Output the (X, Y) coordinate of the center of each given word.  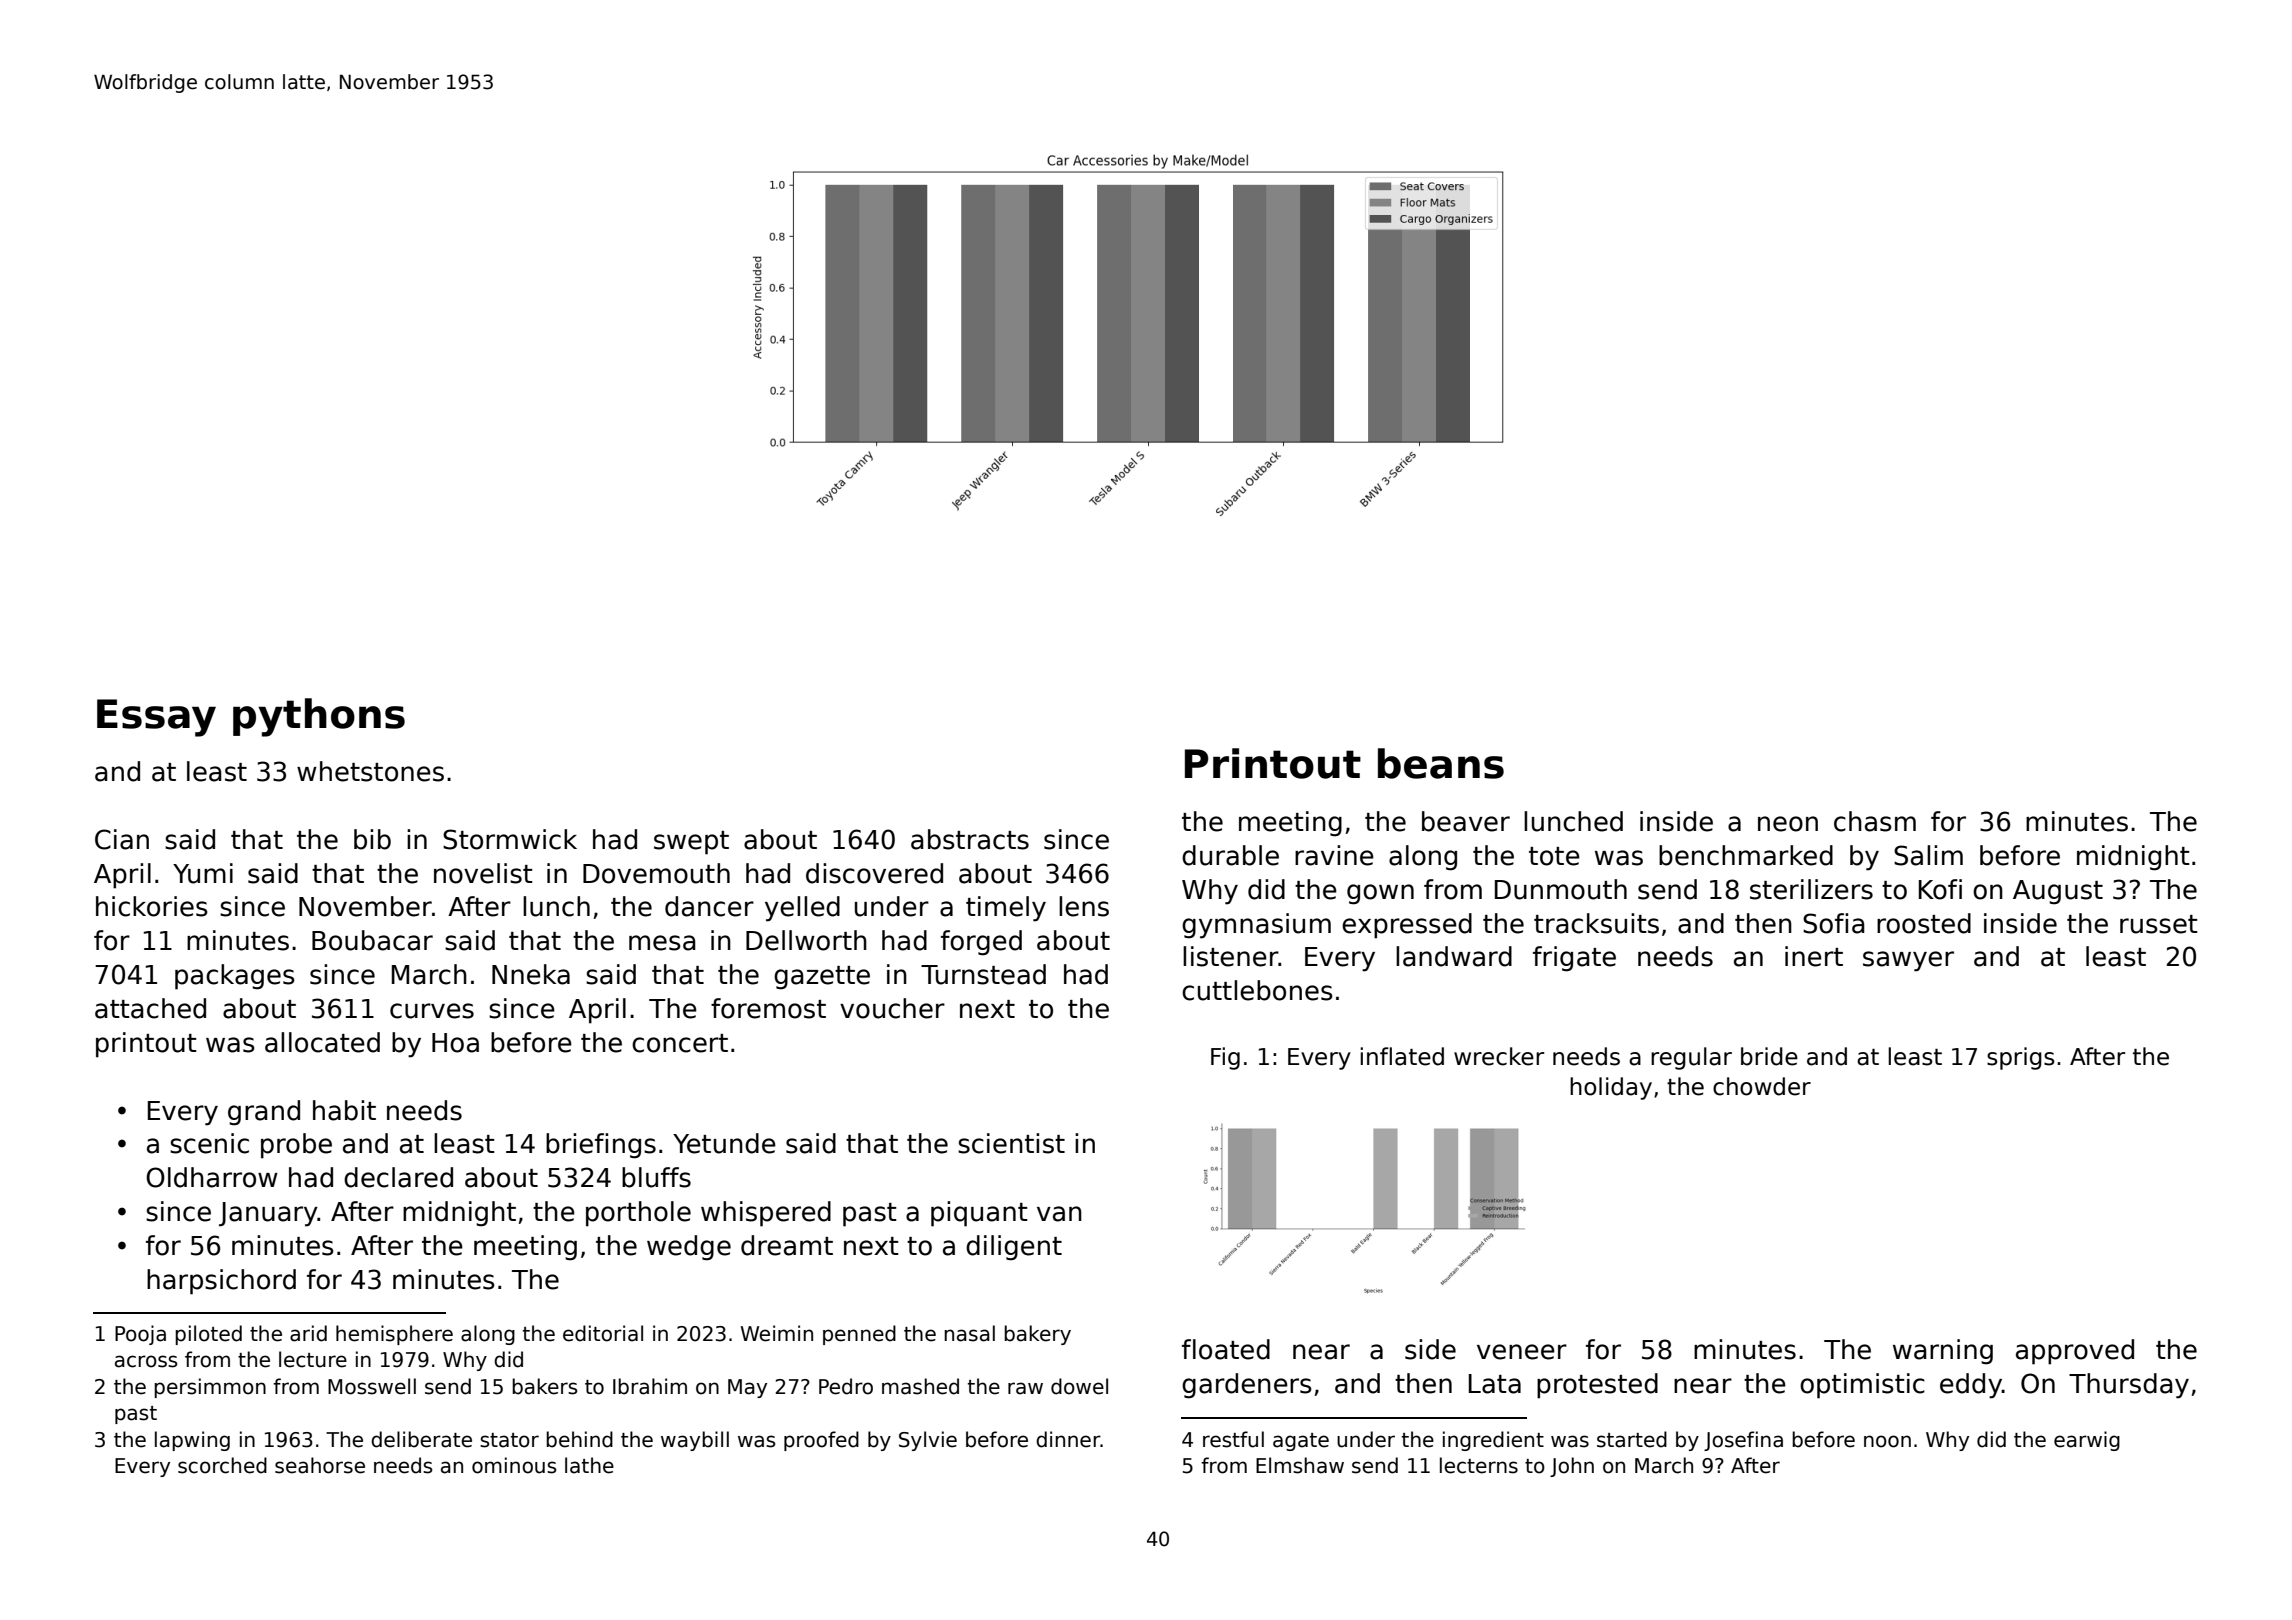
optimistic (1862, 1386)
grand (264, 1113)
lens (1084, 906)
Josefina (1743, 1441)
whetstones (370, 771)
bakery (1037, 1335)
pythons (319, 717)
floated (1226, 1349)
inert (1814, 956)
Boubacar (372, 940)
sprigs (2021, 1058)
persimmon (210, 1388)
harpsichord (221, 1282)
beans (1441, 763)
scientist (1011, 1143)
